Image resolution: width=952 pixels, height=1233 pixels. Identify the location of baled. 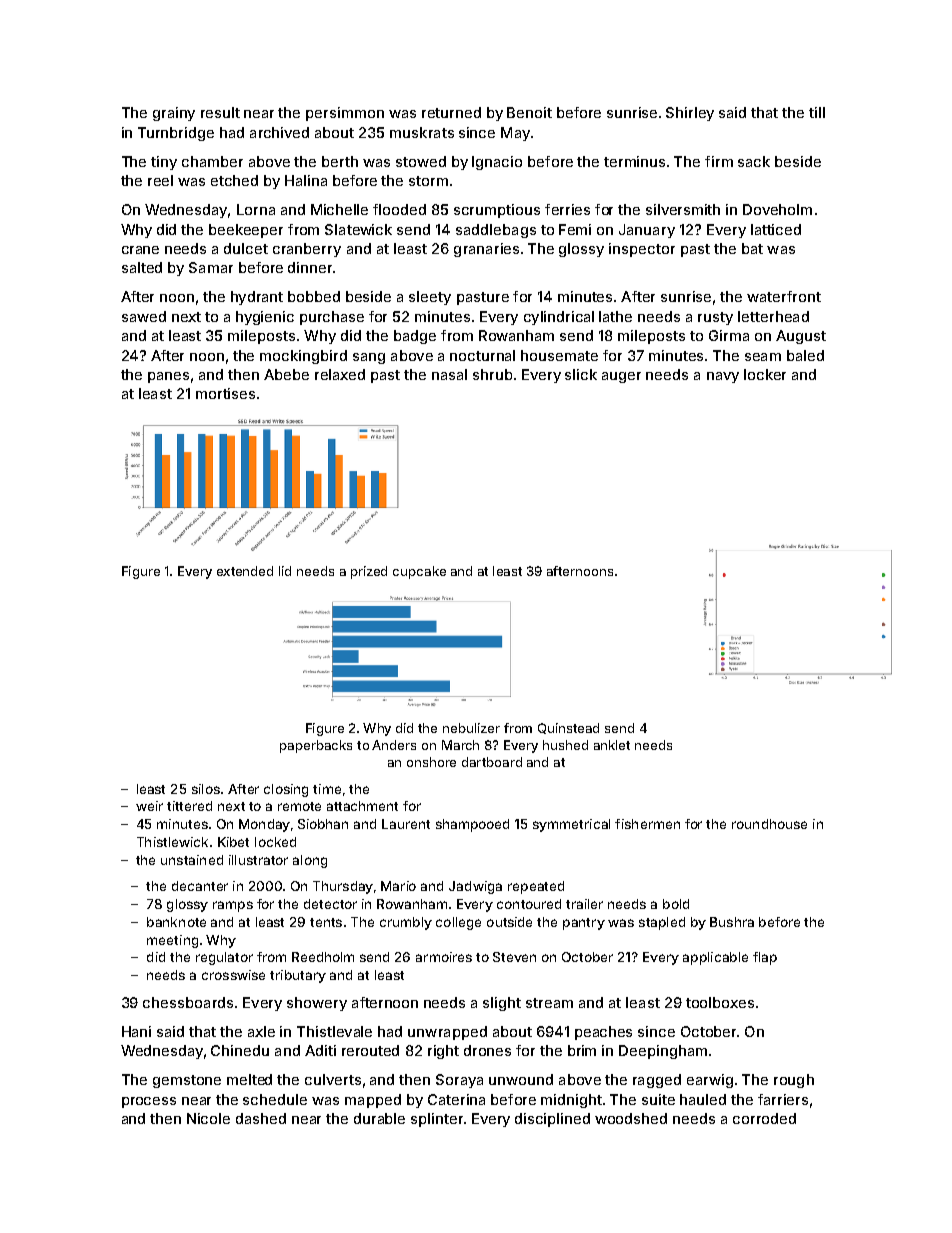
(805, 355).
